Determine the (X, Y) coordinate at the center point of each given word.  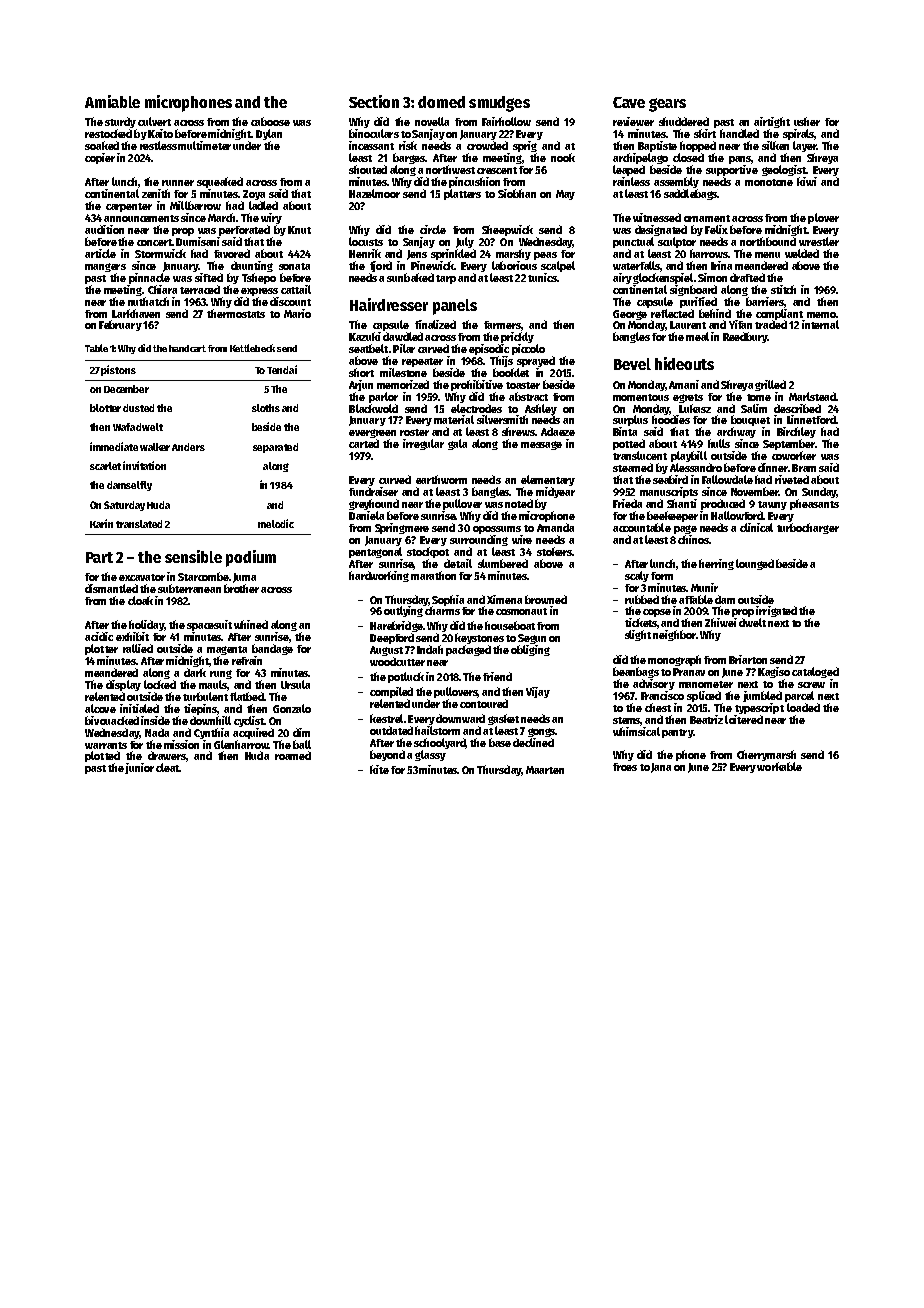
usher (807, 121)
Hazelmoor (374, 193)
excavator (142, 577)
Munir (704, 587)
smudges (499, 104)
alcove (100, 708)
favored (232, 253)
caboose (270, 121)
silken (775, 145)
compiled (391, 692)
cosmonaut (521, 611)
